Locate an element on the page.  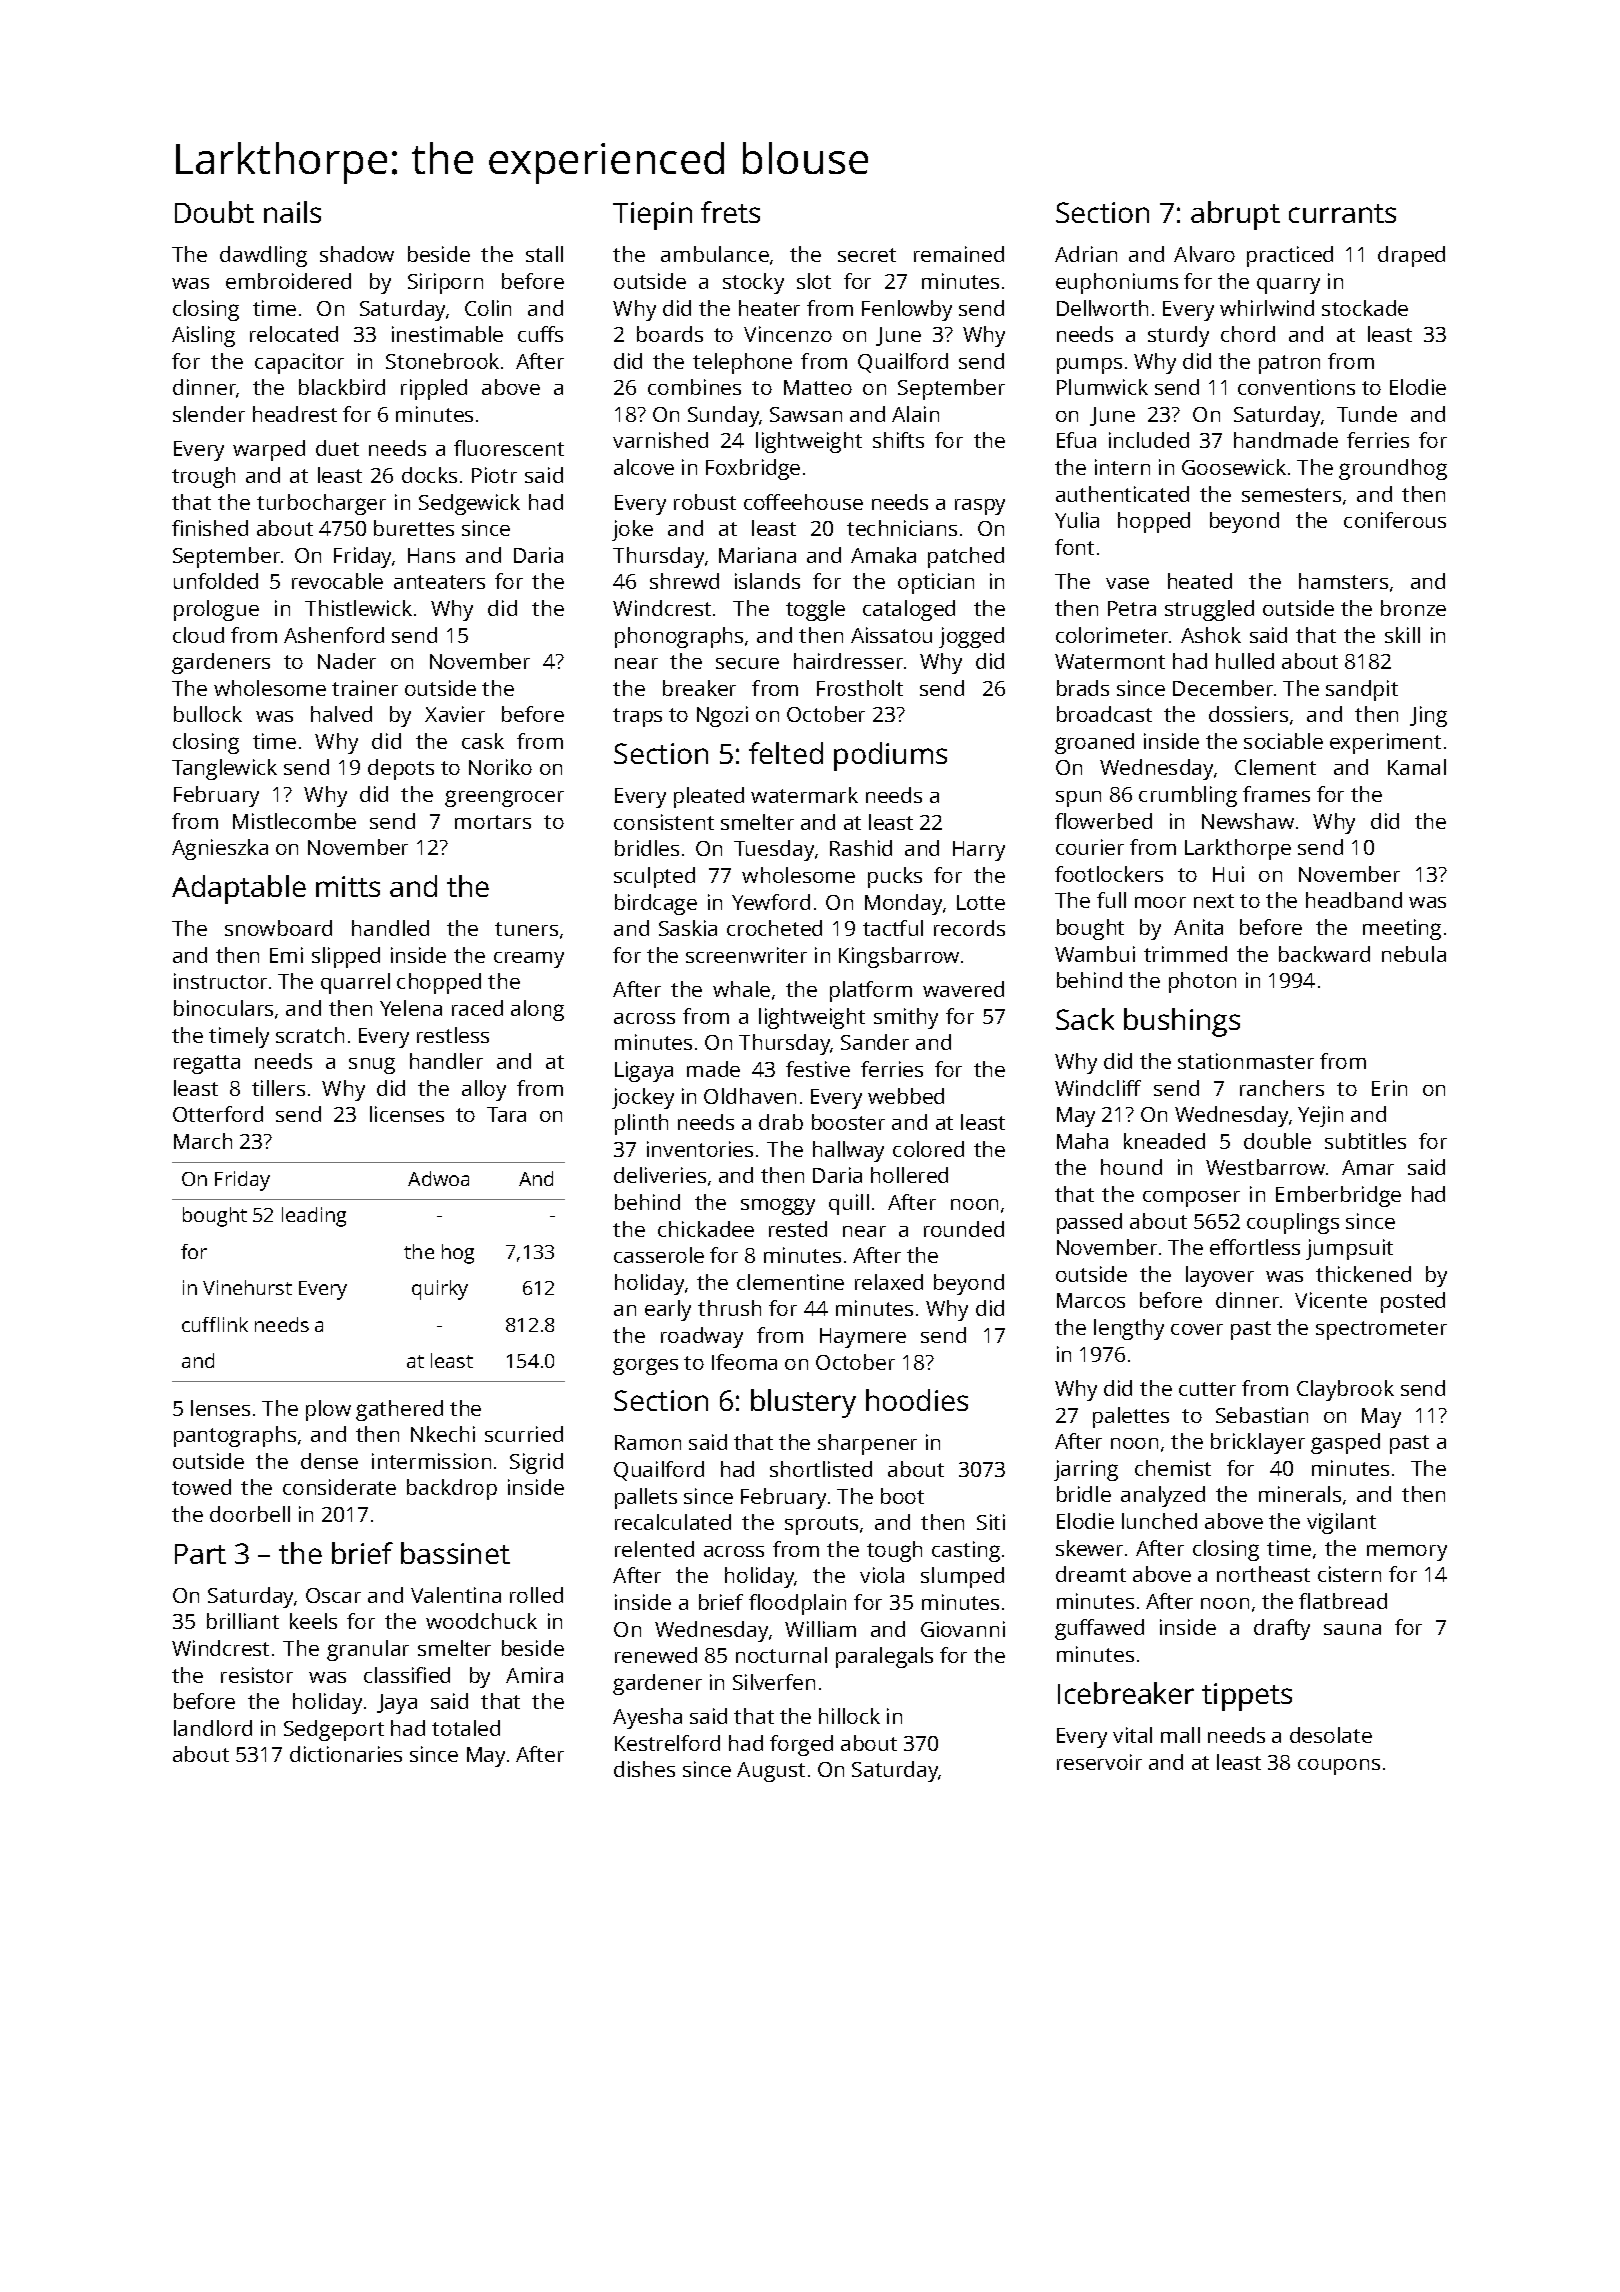
passed is located at coordinates (1089, 1223).
